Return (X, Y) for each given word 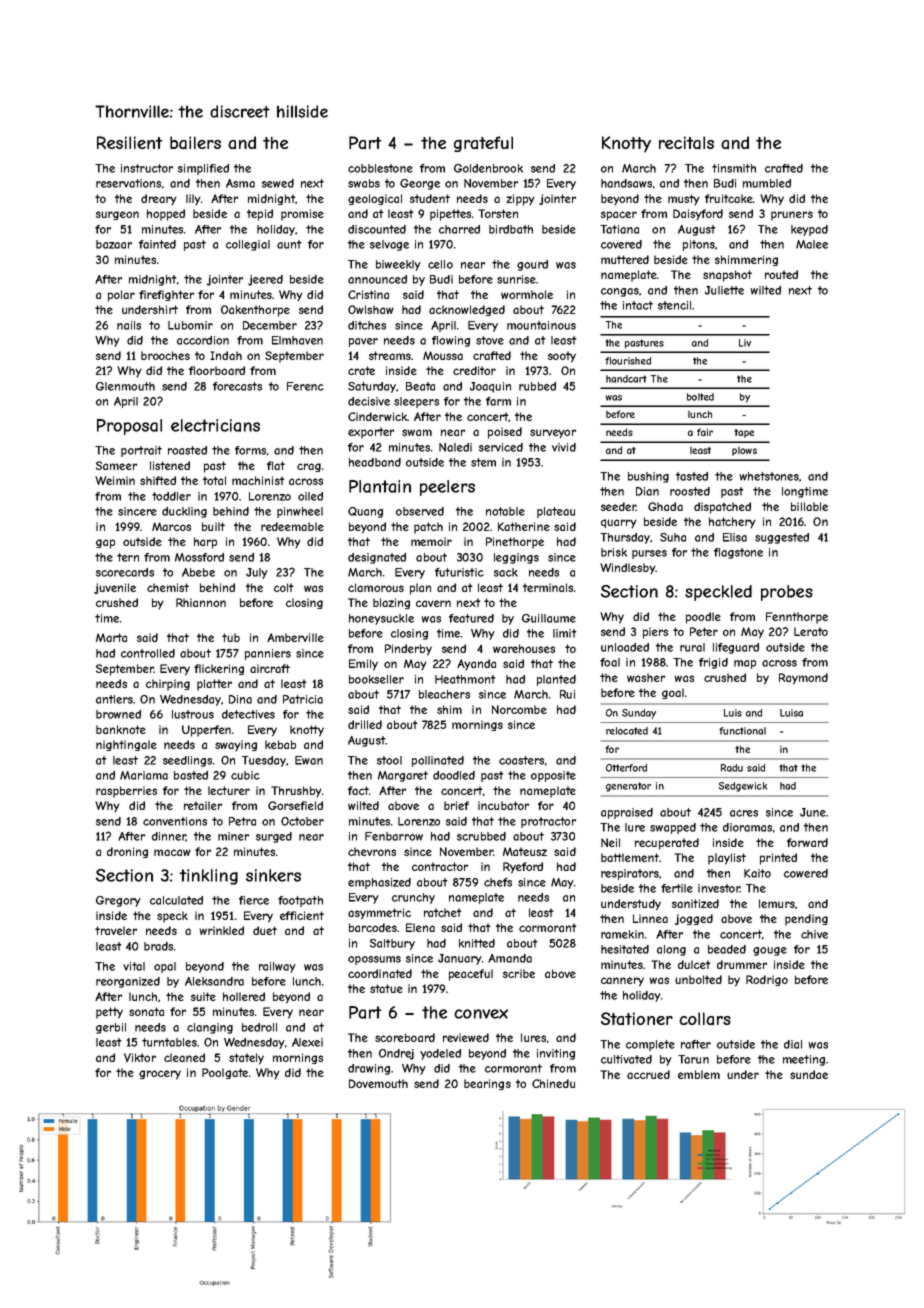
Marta (111, 637)
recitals (686, 142)
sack (506, 572)
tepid (260, 215)
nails (129, 325)
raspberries (126, 792)
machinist (258, 480)
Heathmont (465, 679)
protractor (548, 822)
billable (809, 506)
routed (781, 274)
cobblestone (380, 168)
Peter (704, 631)
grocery (160, 1075)
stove (490, 340)
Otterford (626, 768)
